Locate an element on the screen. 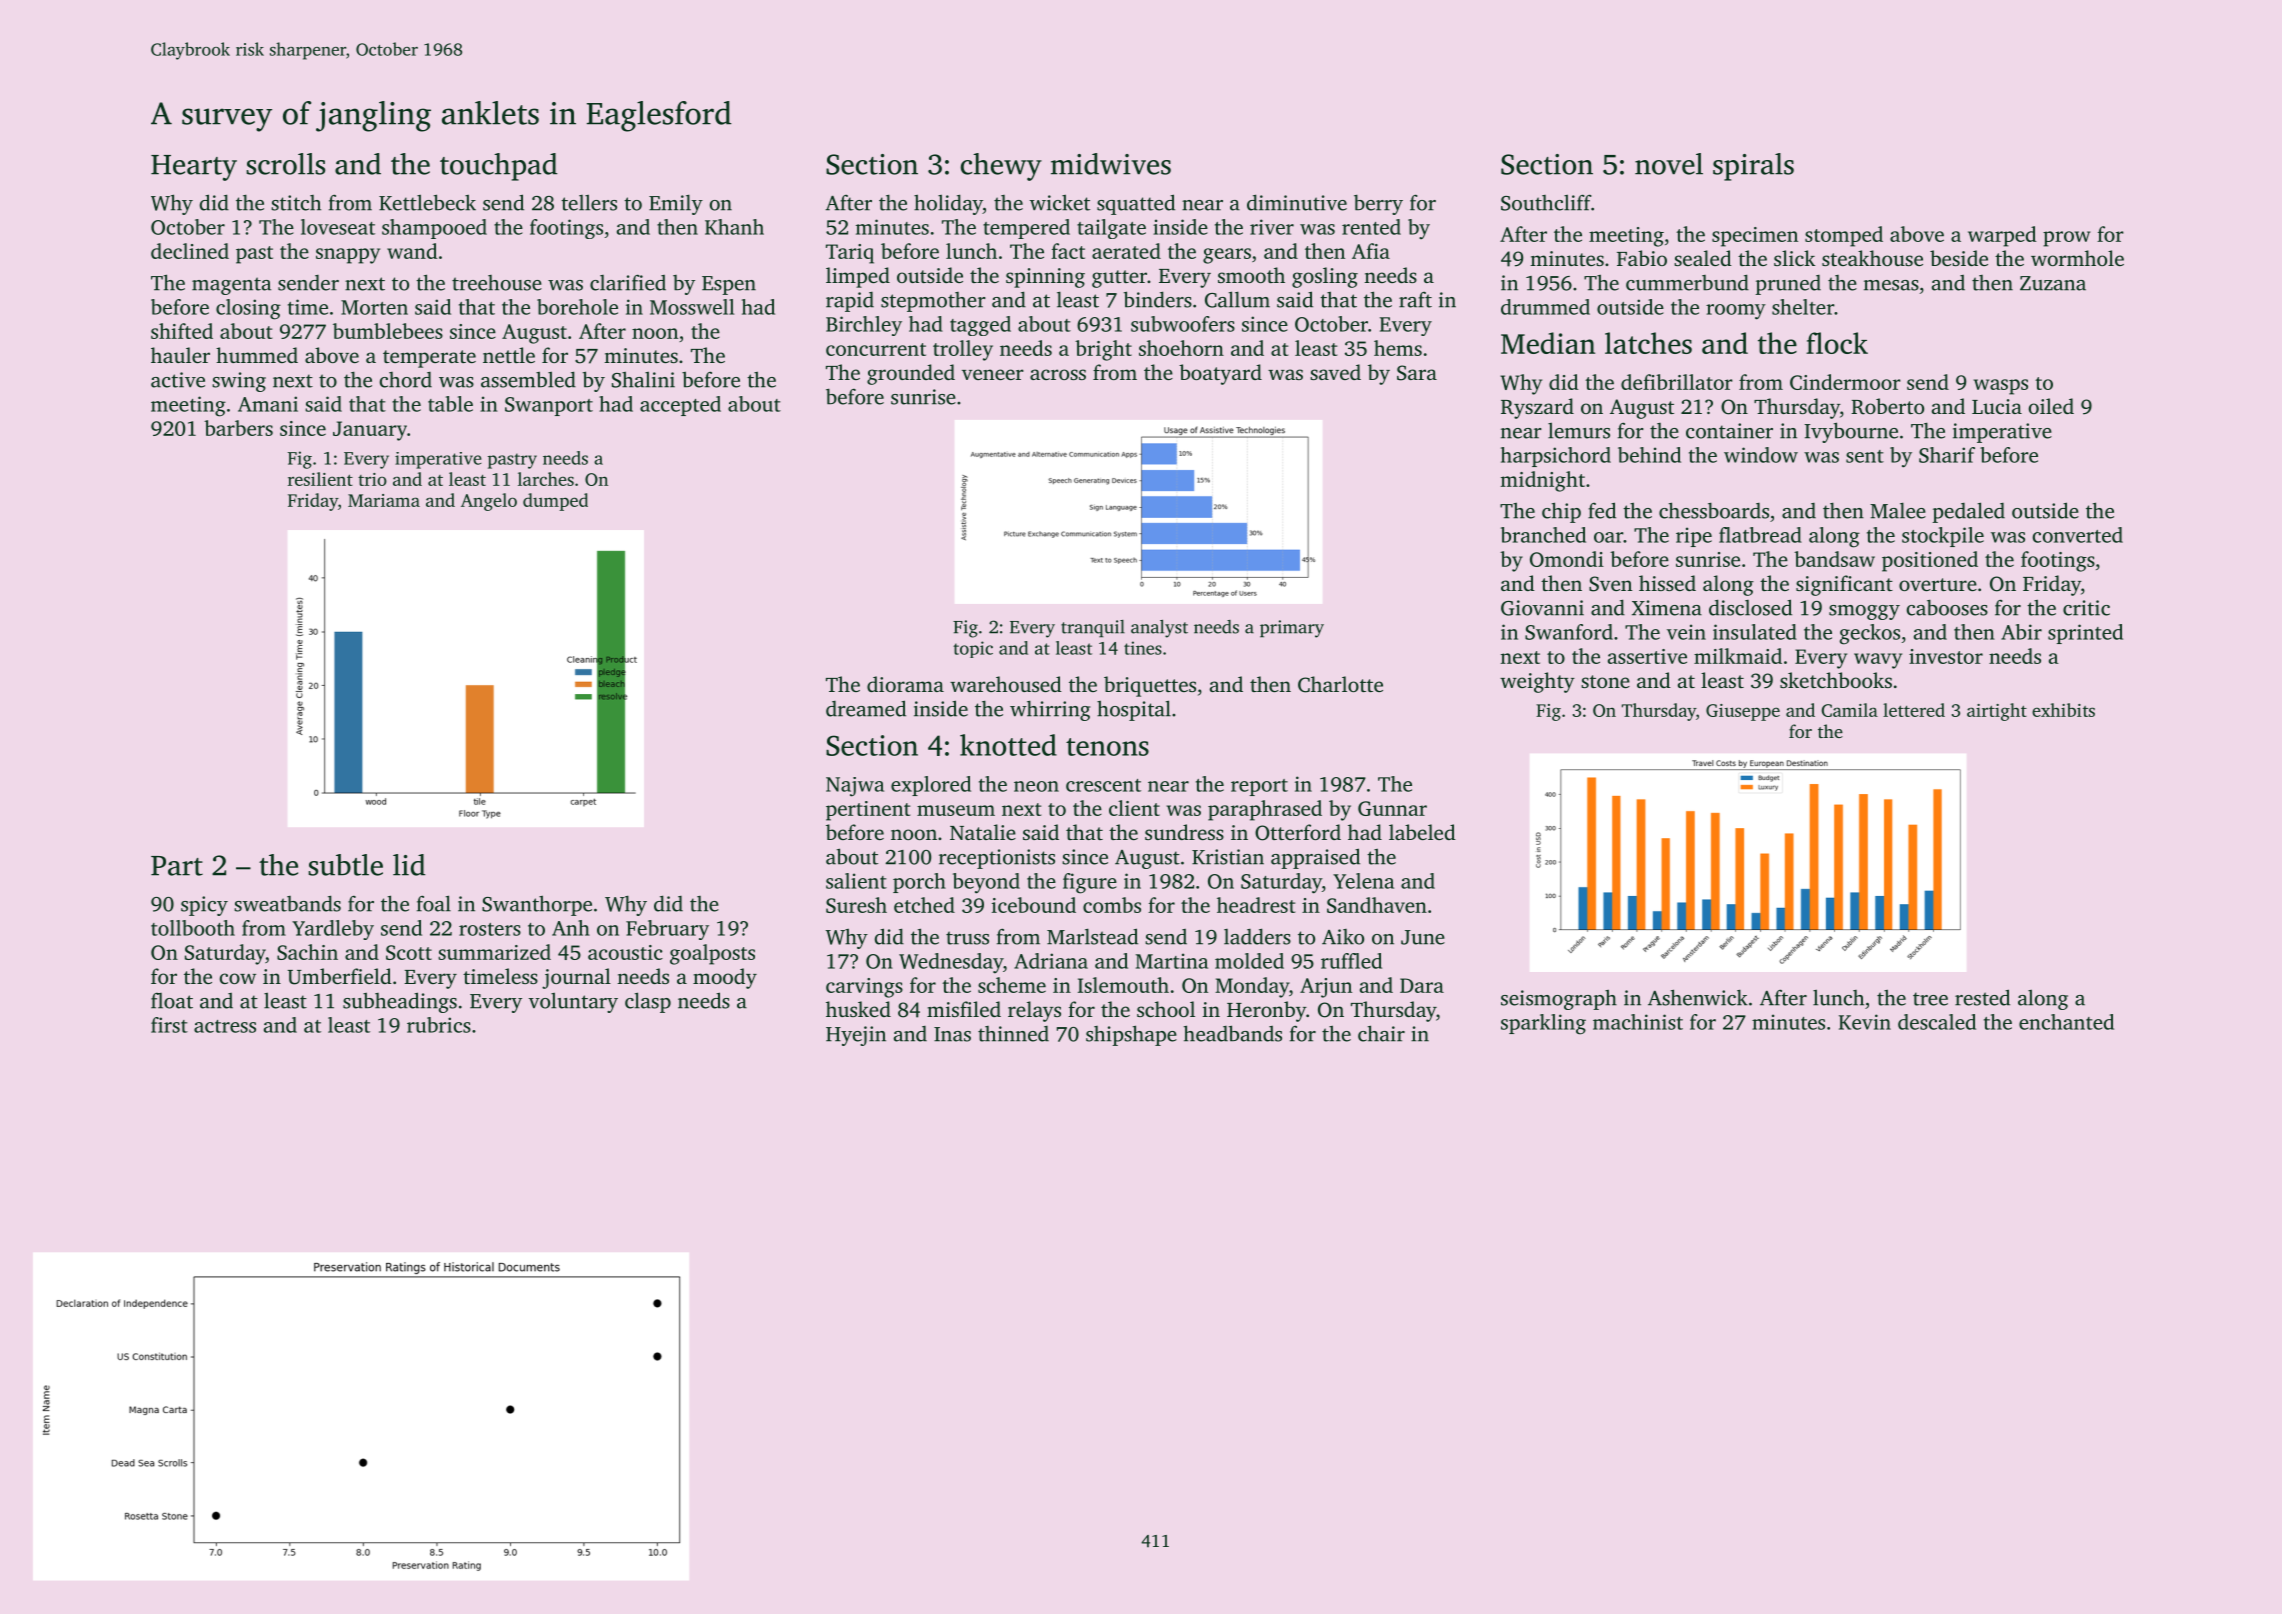  beside is located at coordinates (1959, 258).
